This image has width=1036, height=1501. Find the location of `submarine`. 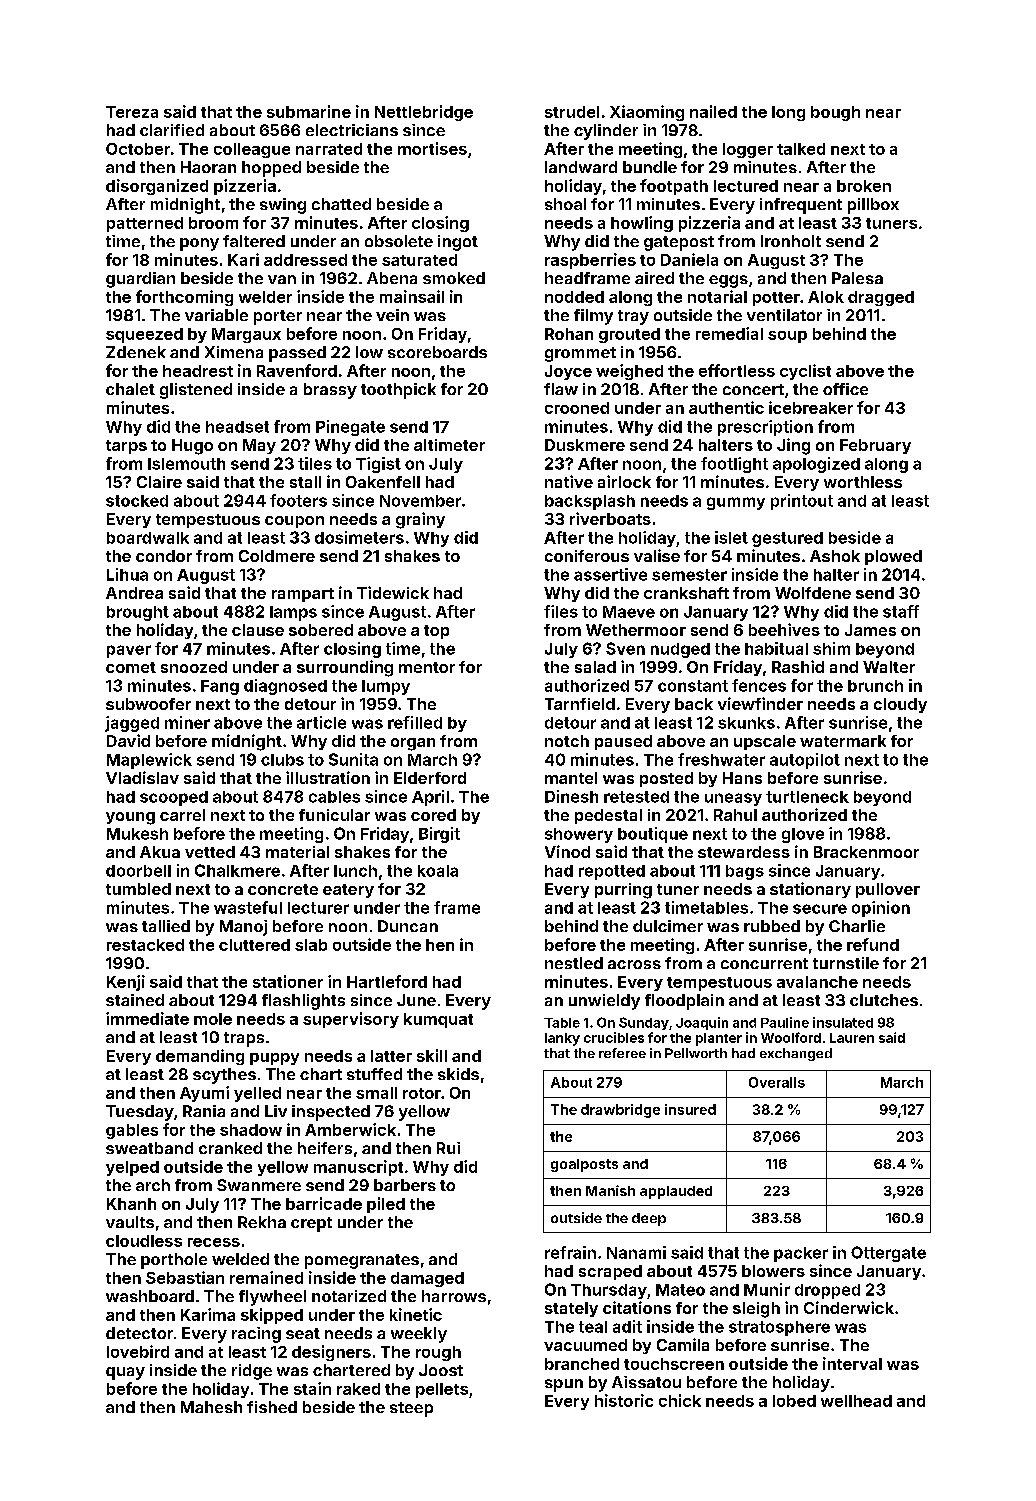

submarine is located at coordinates (309, 111).
